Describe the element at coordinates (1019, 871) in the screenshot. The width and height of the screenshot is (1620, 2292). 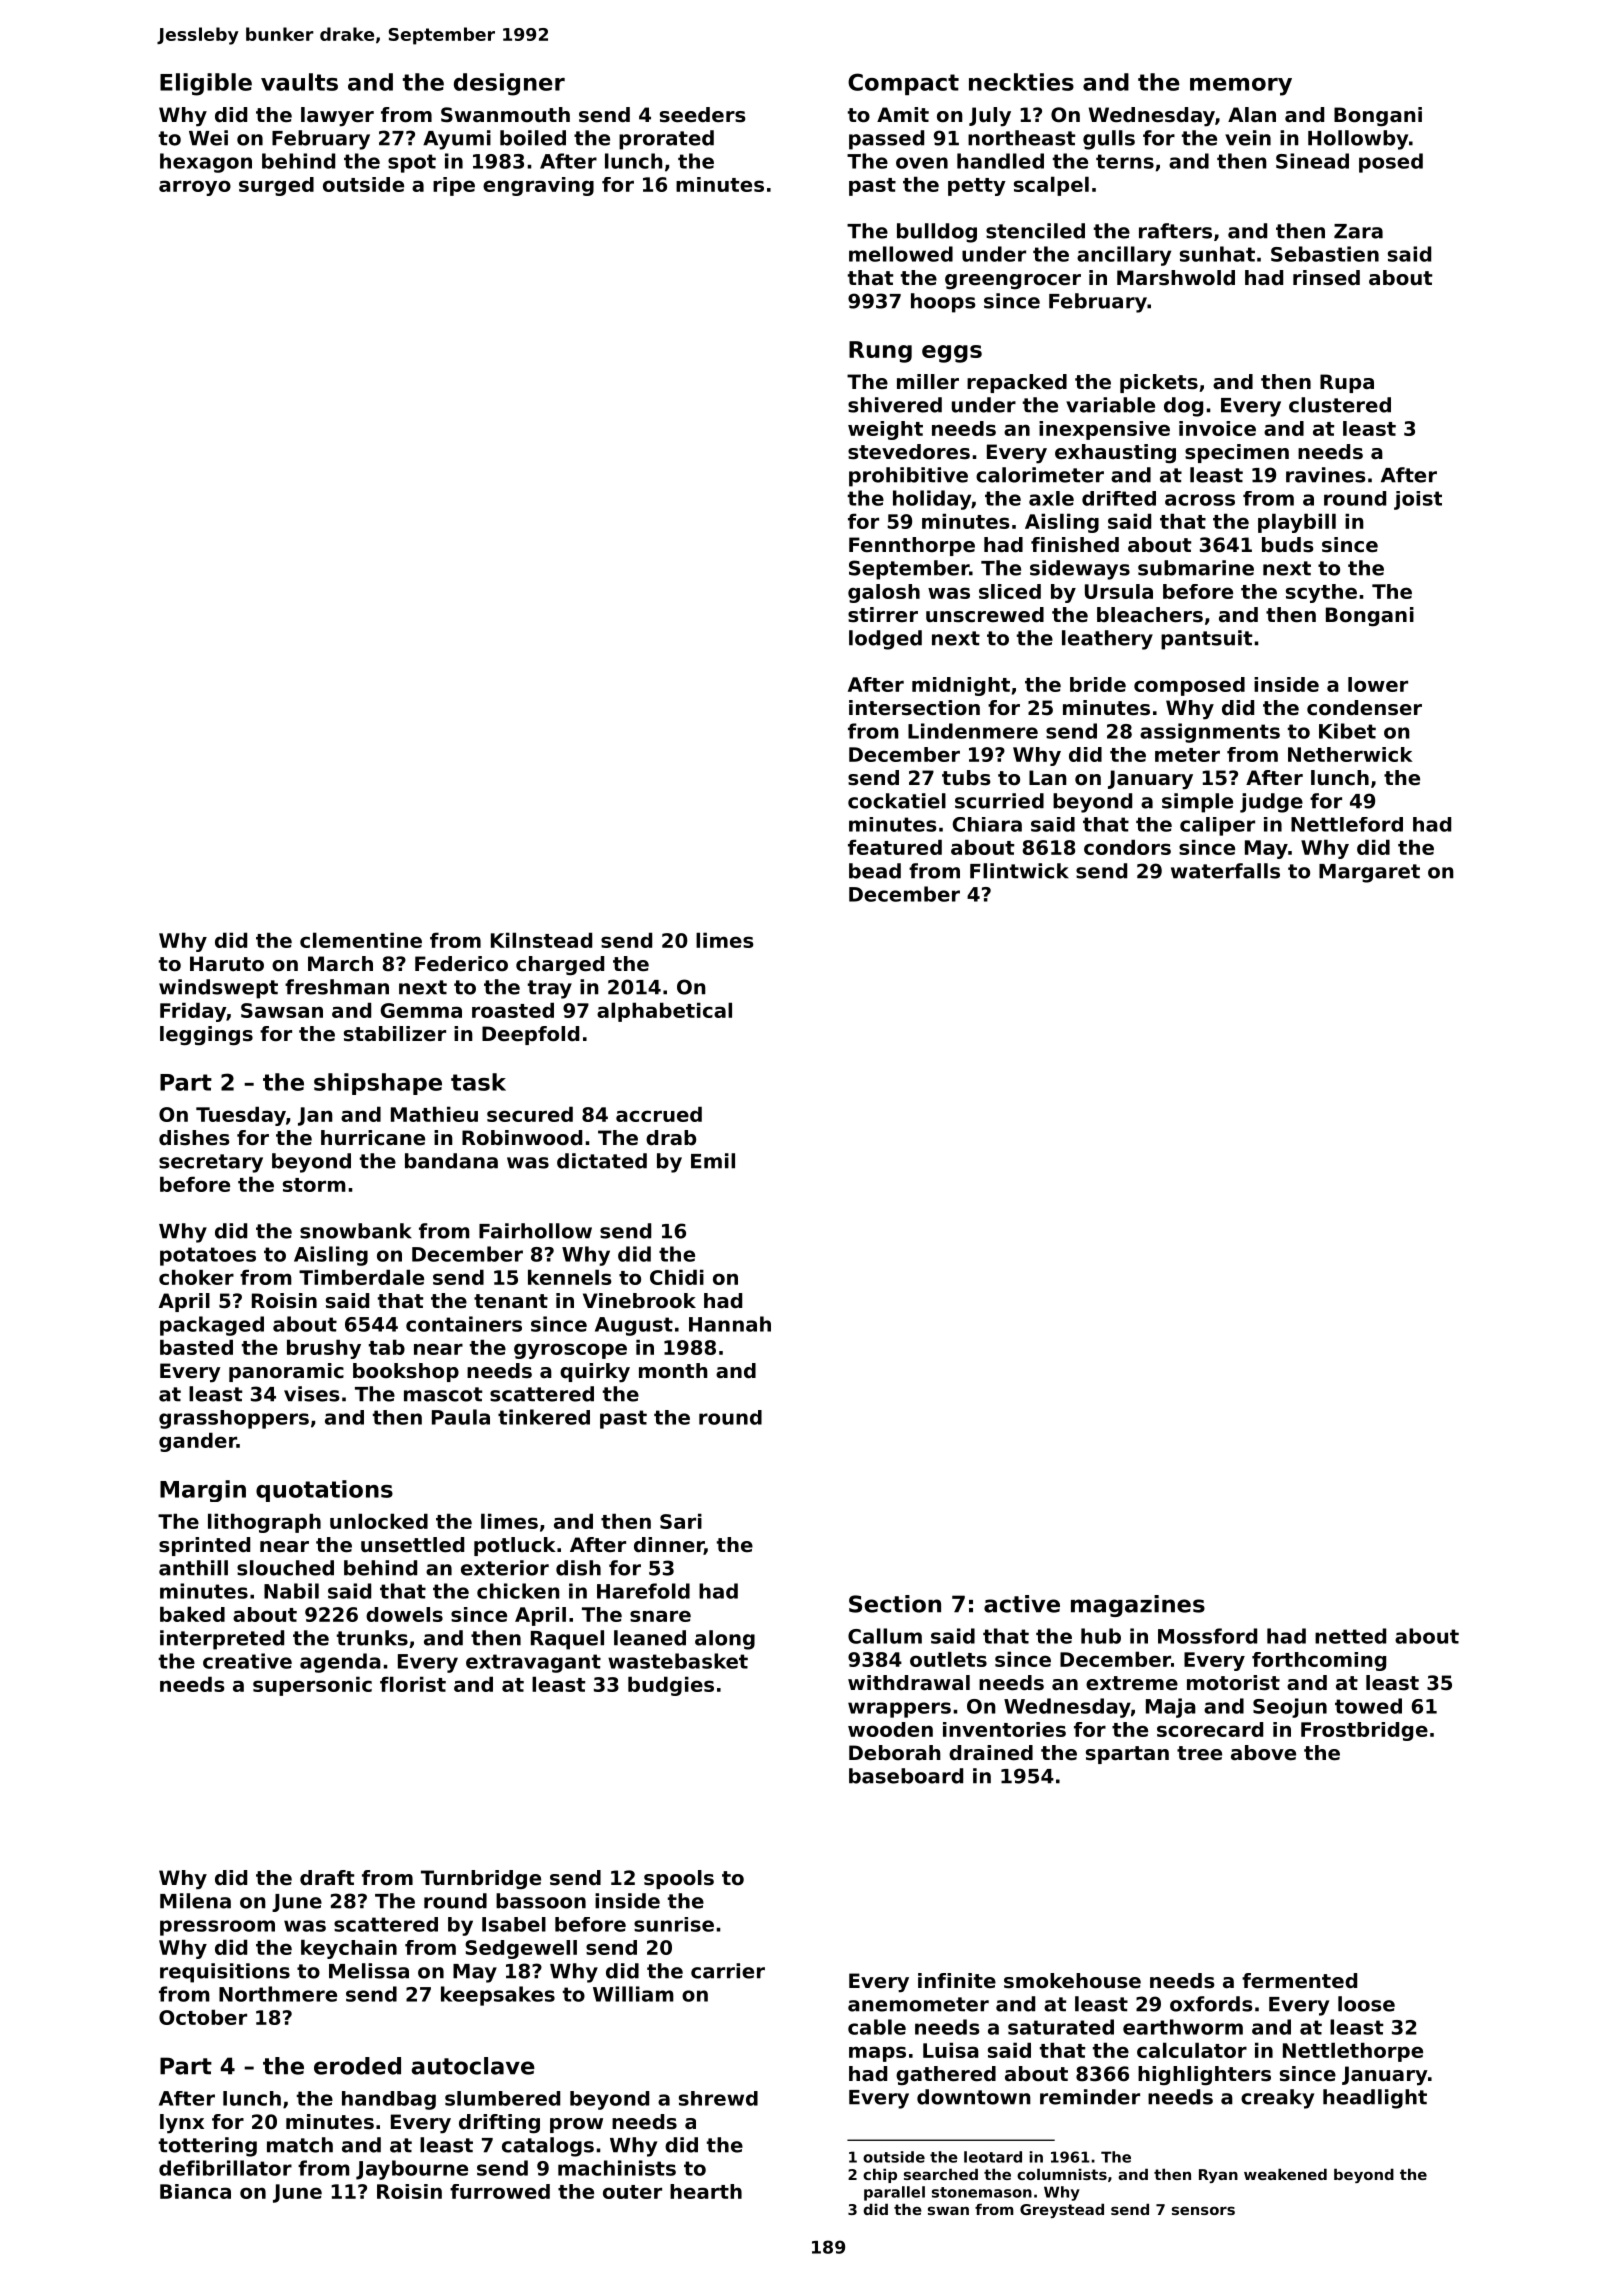
I see `Flintwick` at that location.
